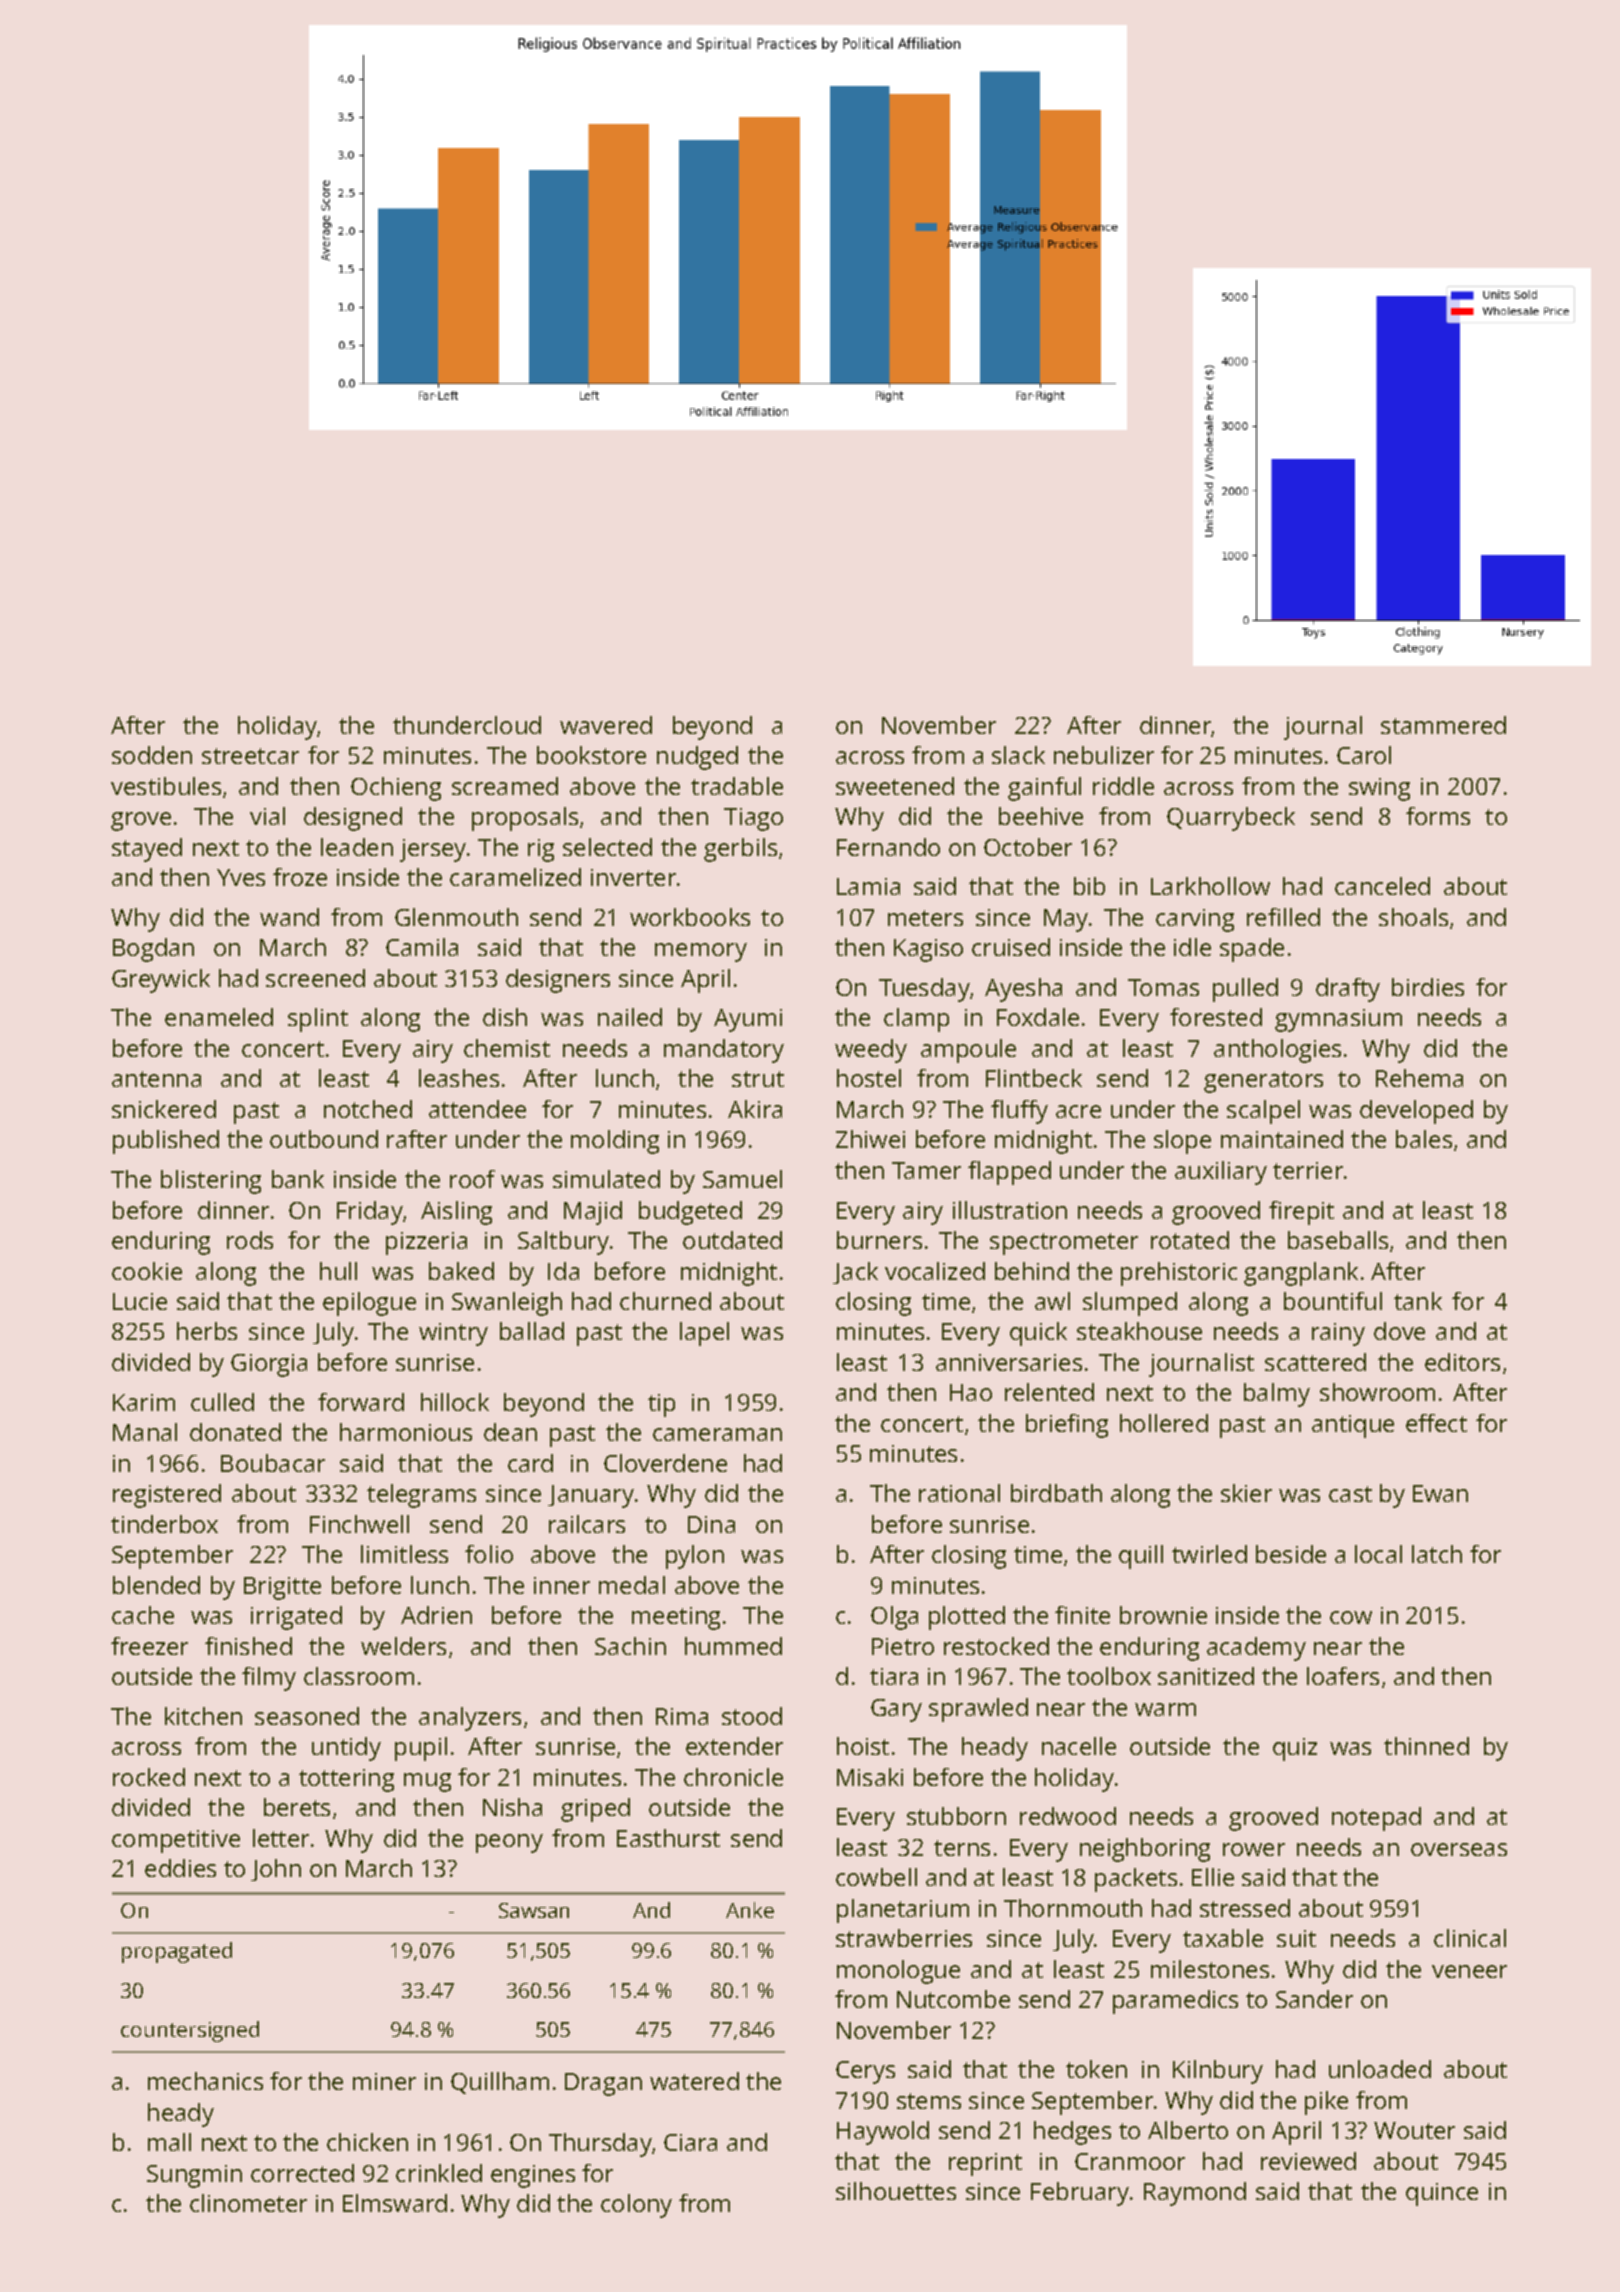 Image resolution: width=1620 pixels, height=2292 pixels. I want to click on countersigned, so click(190, 2031).
